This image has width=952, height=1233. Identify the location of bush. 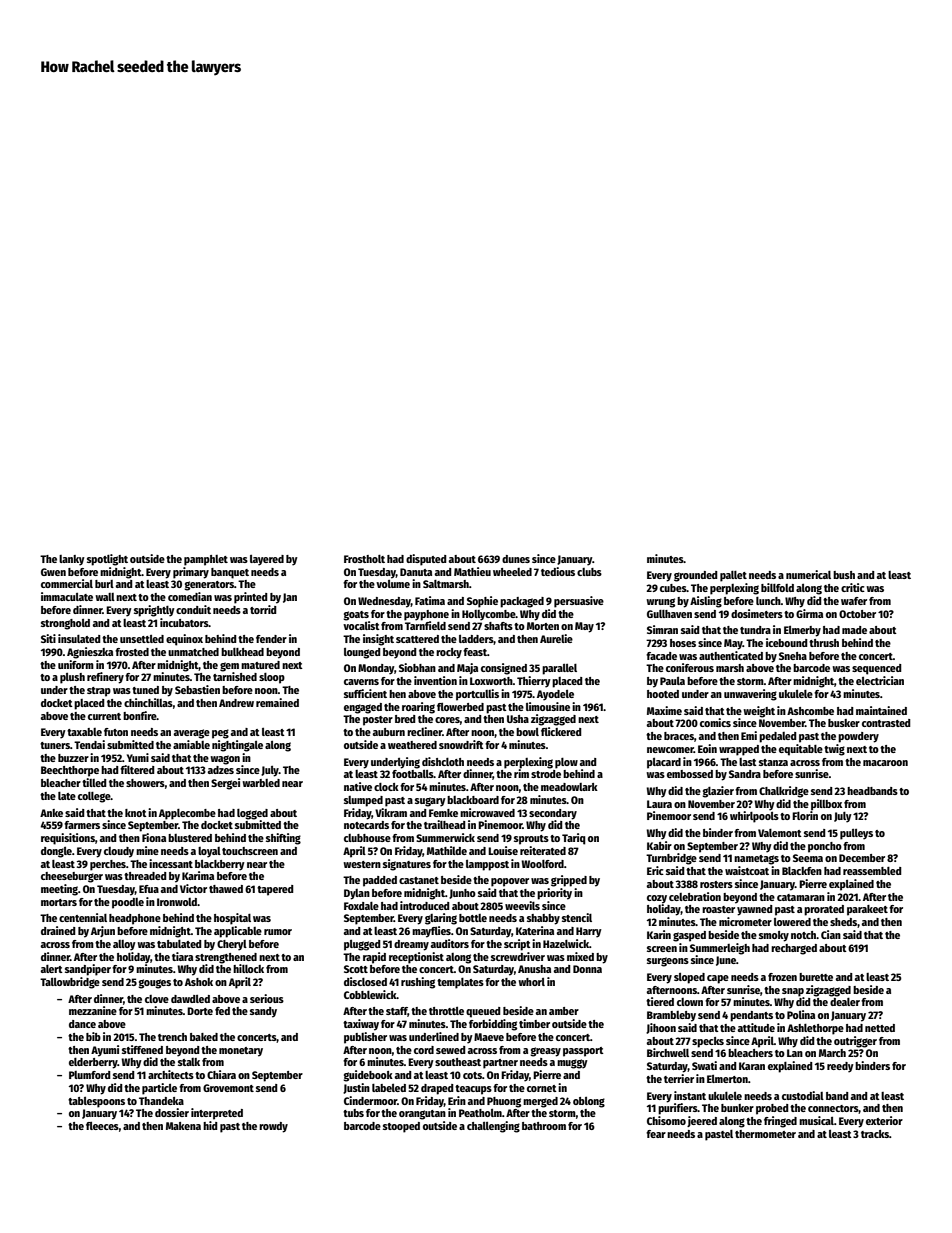
(844, 575).
